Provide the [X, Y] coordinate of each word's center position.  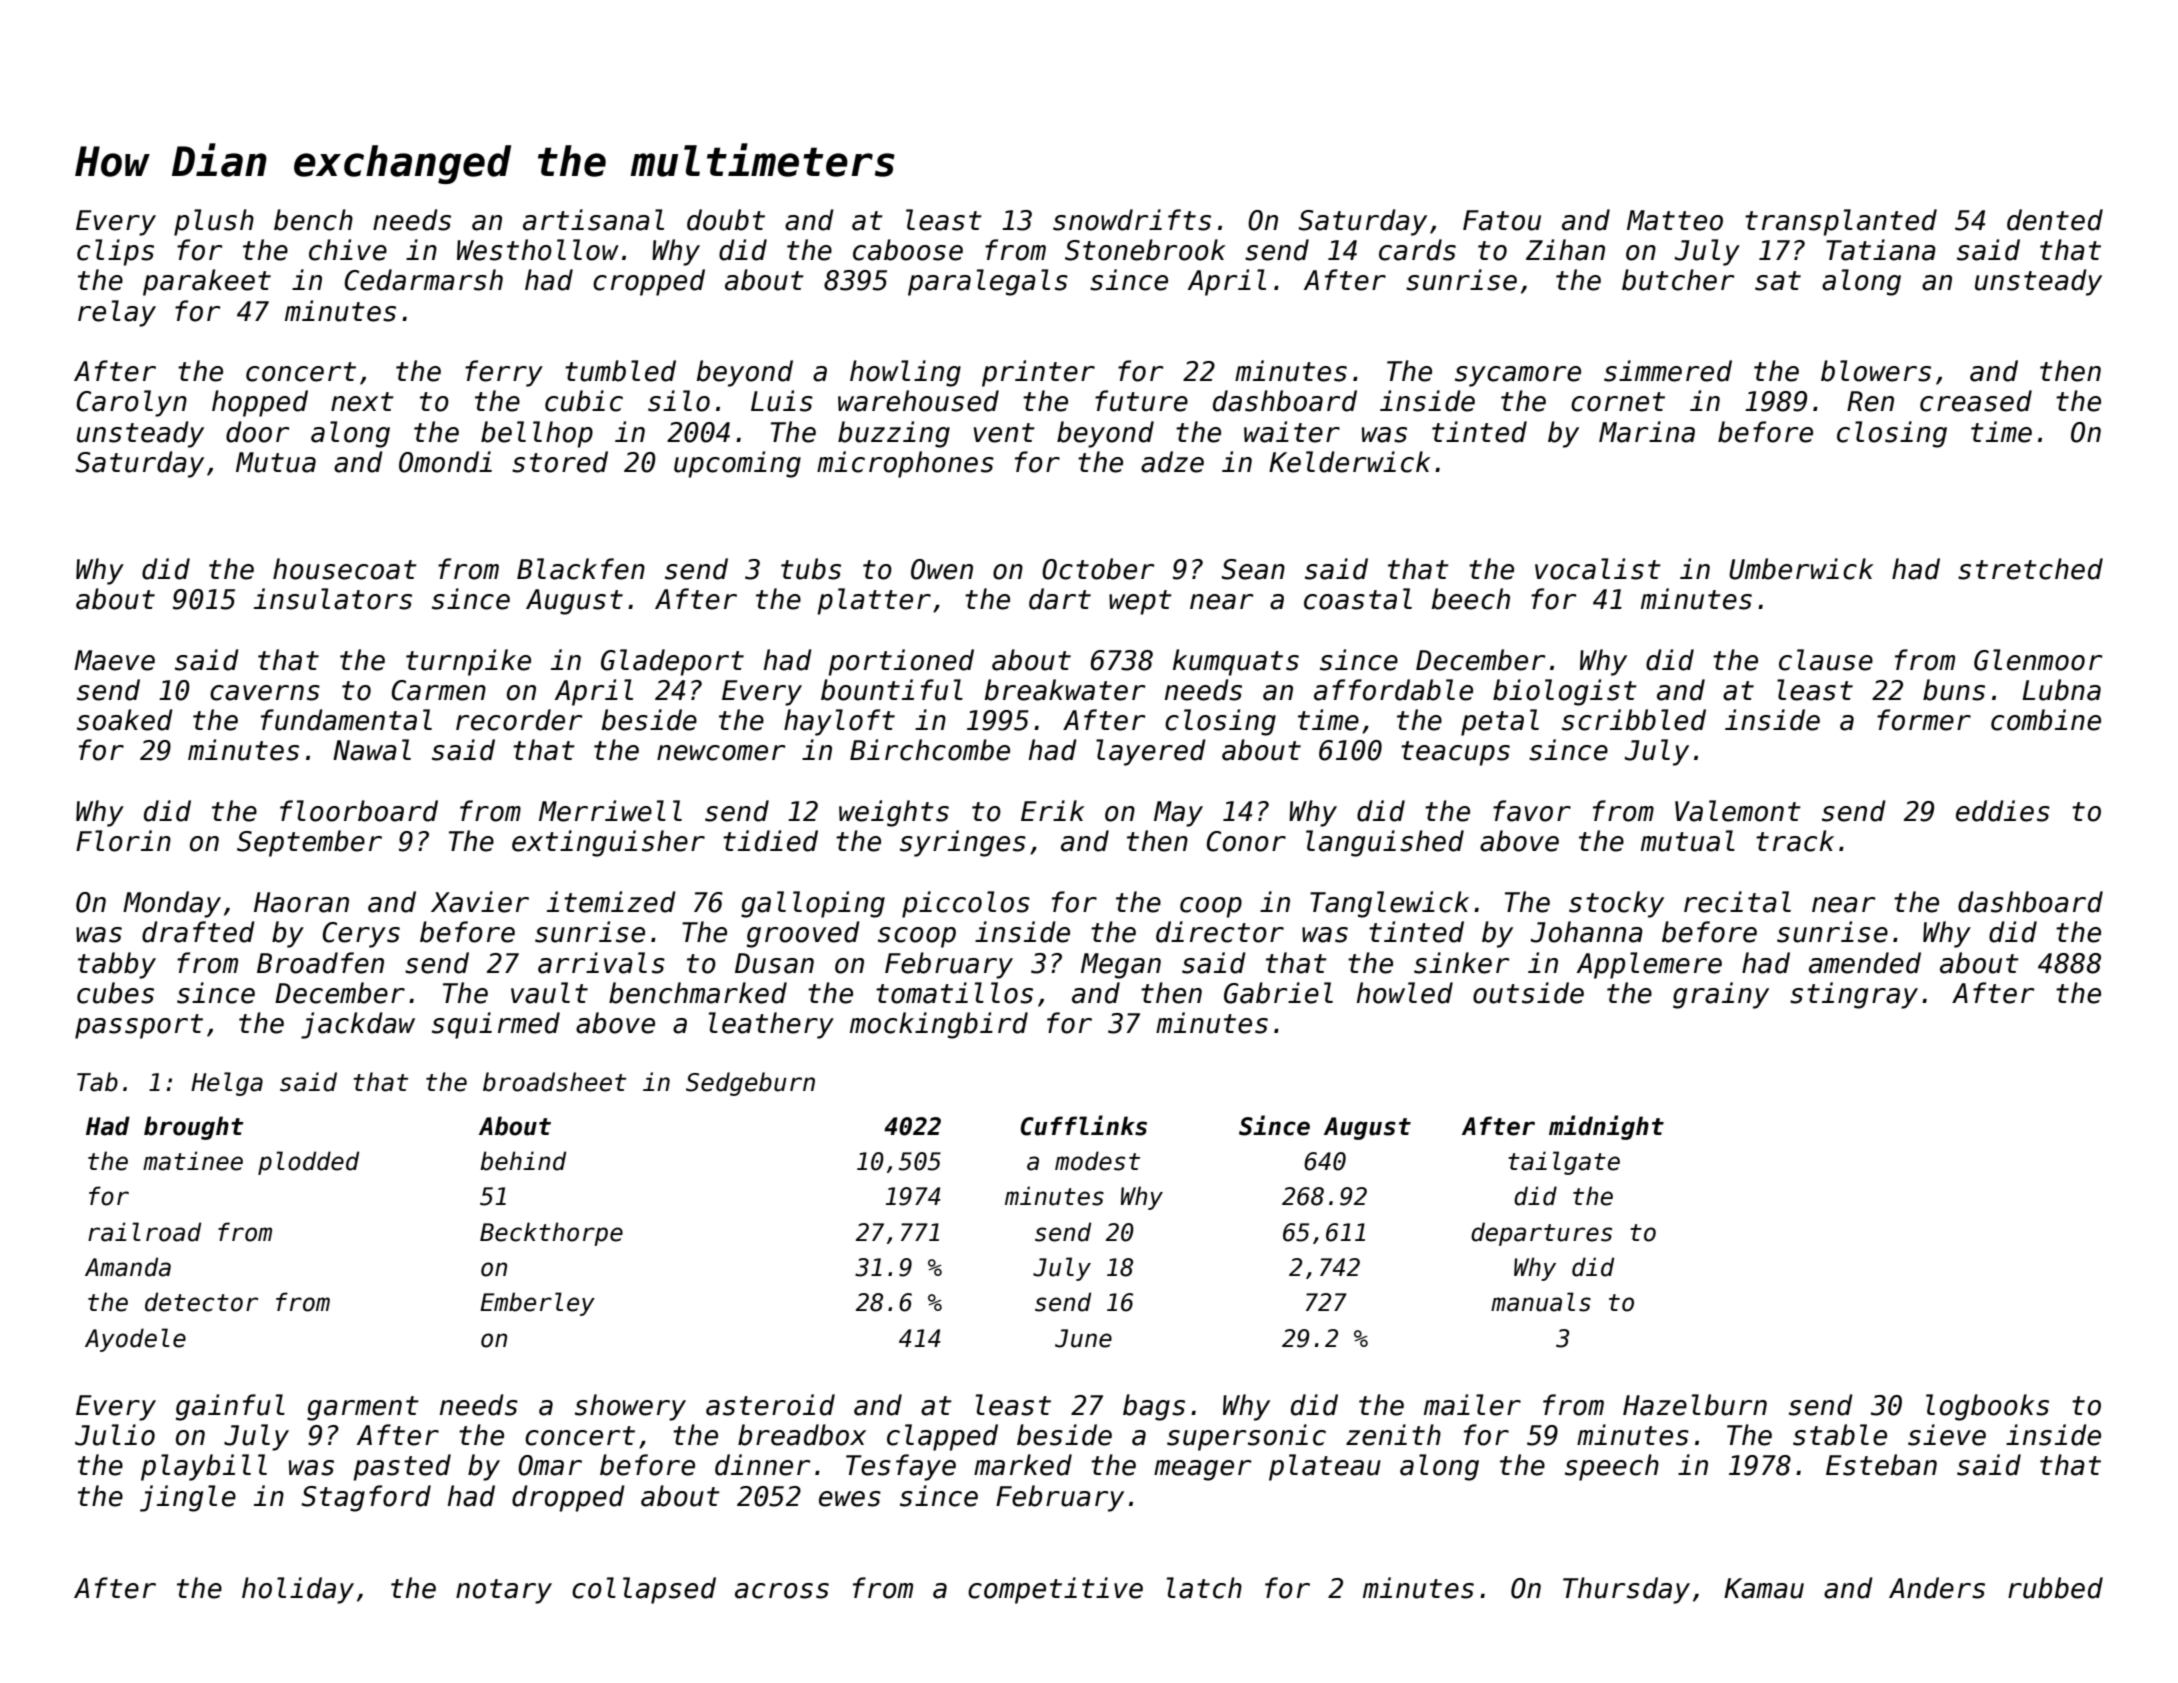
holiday [298, 1590]
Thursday [1626, 1590]
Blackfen [581, 569]
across [782, 1591]
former [1924, 720]
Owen [942, 569]
